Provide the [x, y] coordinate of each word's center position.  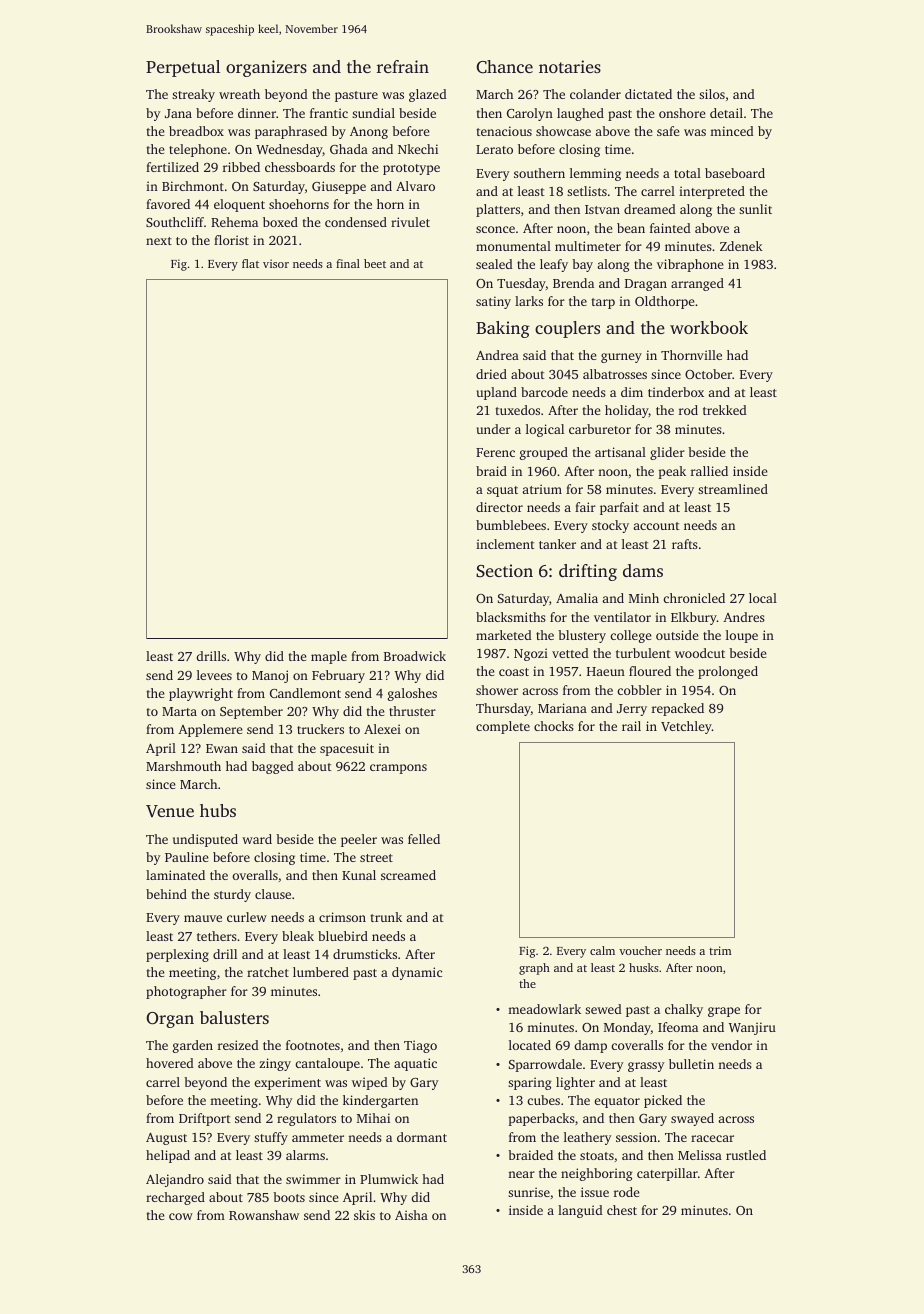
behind [166, 894]
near [521, 1174]
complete [503, 727]
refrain [403, 66]
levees [214, 675]
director [499, 507]
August [166, 1139]
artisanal [620, 452]
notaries [570, 66]
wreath [239, 94]
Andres [744, 617]
